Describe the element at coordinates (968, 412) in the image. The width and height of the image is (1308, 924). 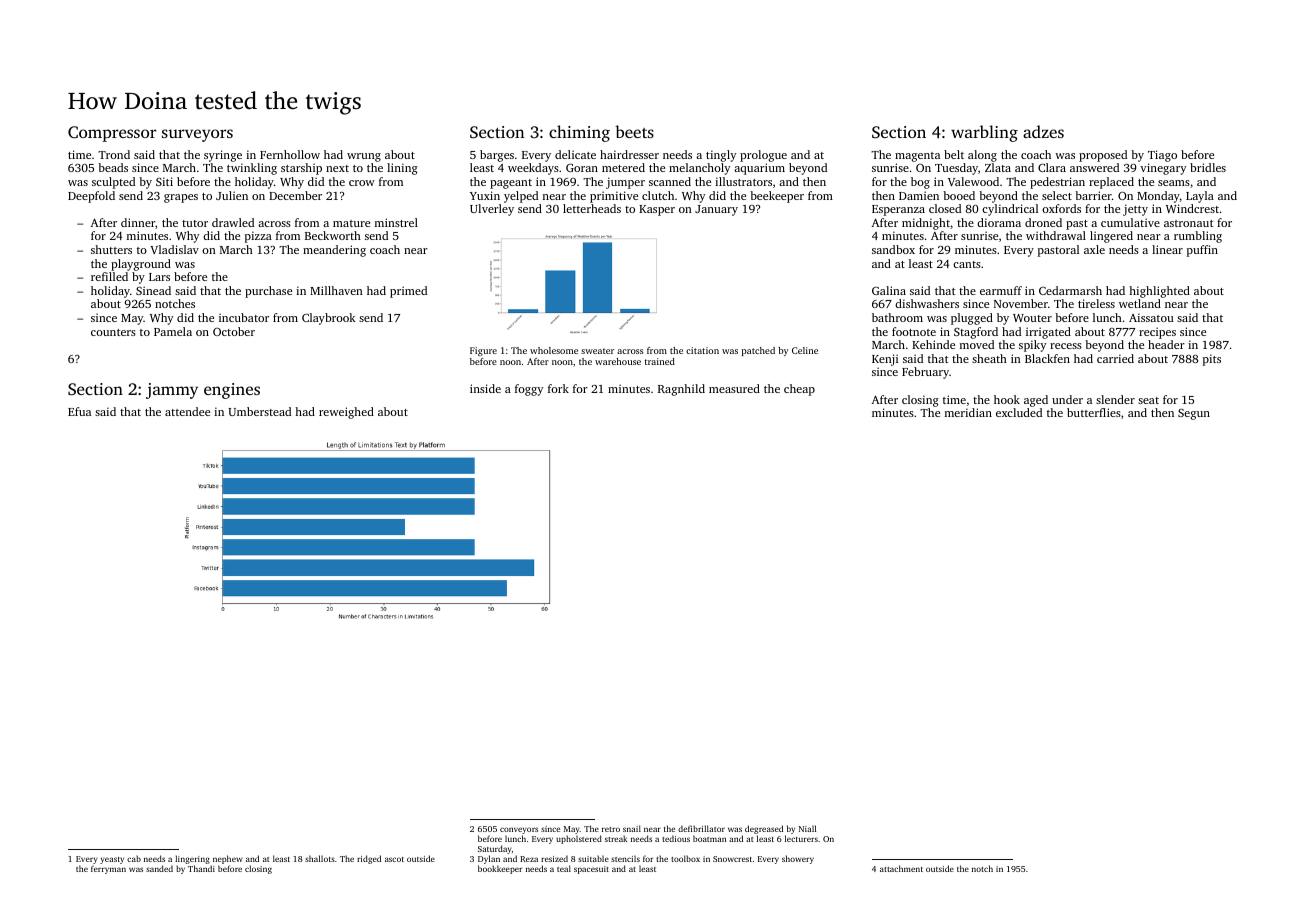
I see `meridian` at that location.
